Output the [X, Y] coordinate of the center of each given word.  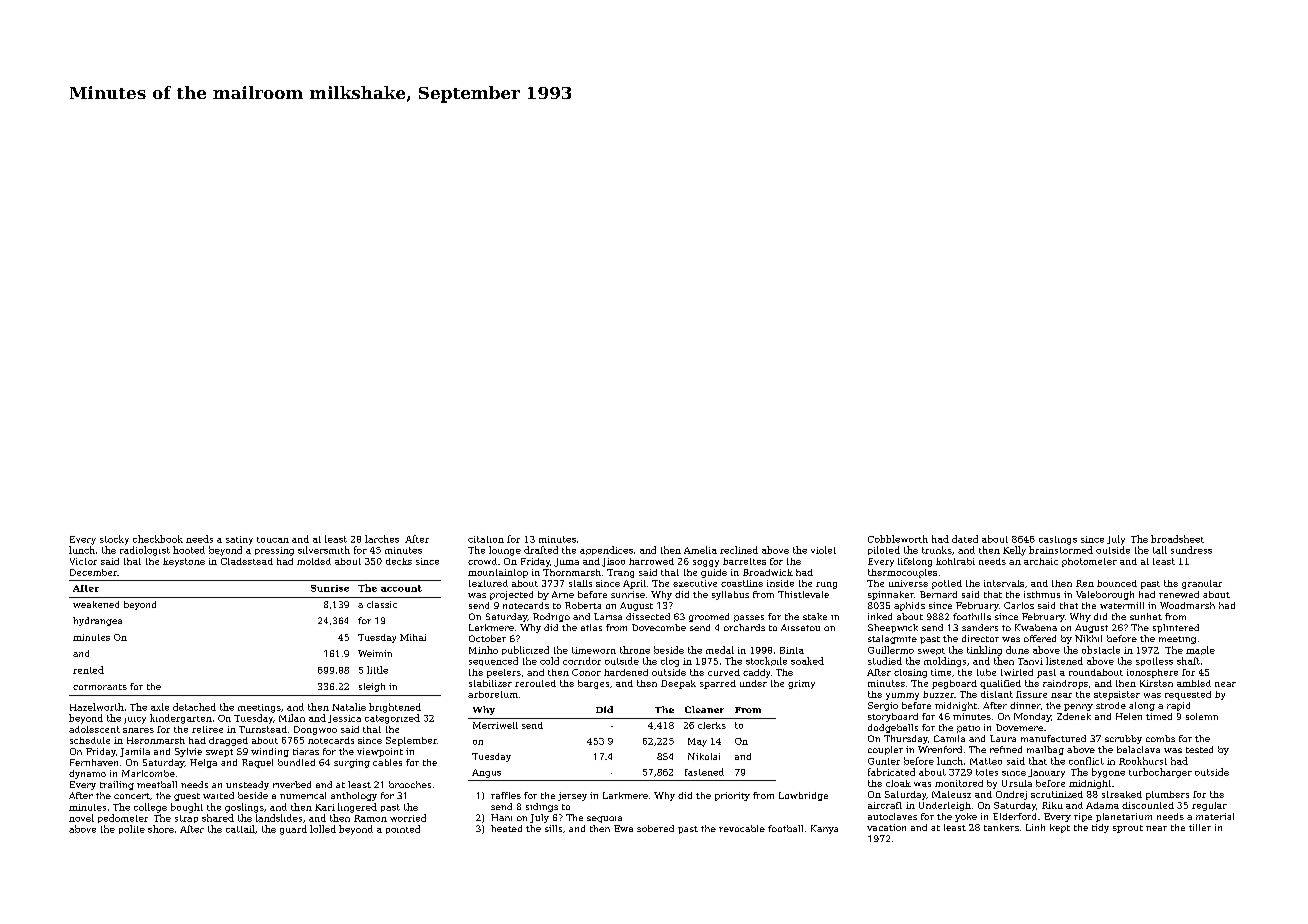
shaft [1188, 661]
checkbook [158, 539]
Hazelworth [97, 707]
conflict [1086, 761]
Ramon [370, 818]
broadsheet [1177, 539]
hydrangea [97, 621]
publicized [525, 650]
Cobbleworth [898, 539]
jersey [572, 796]
